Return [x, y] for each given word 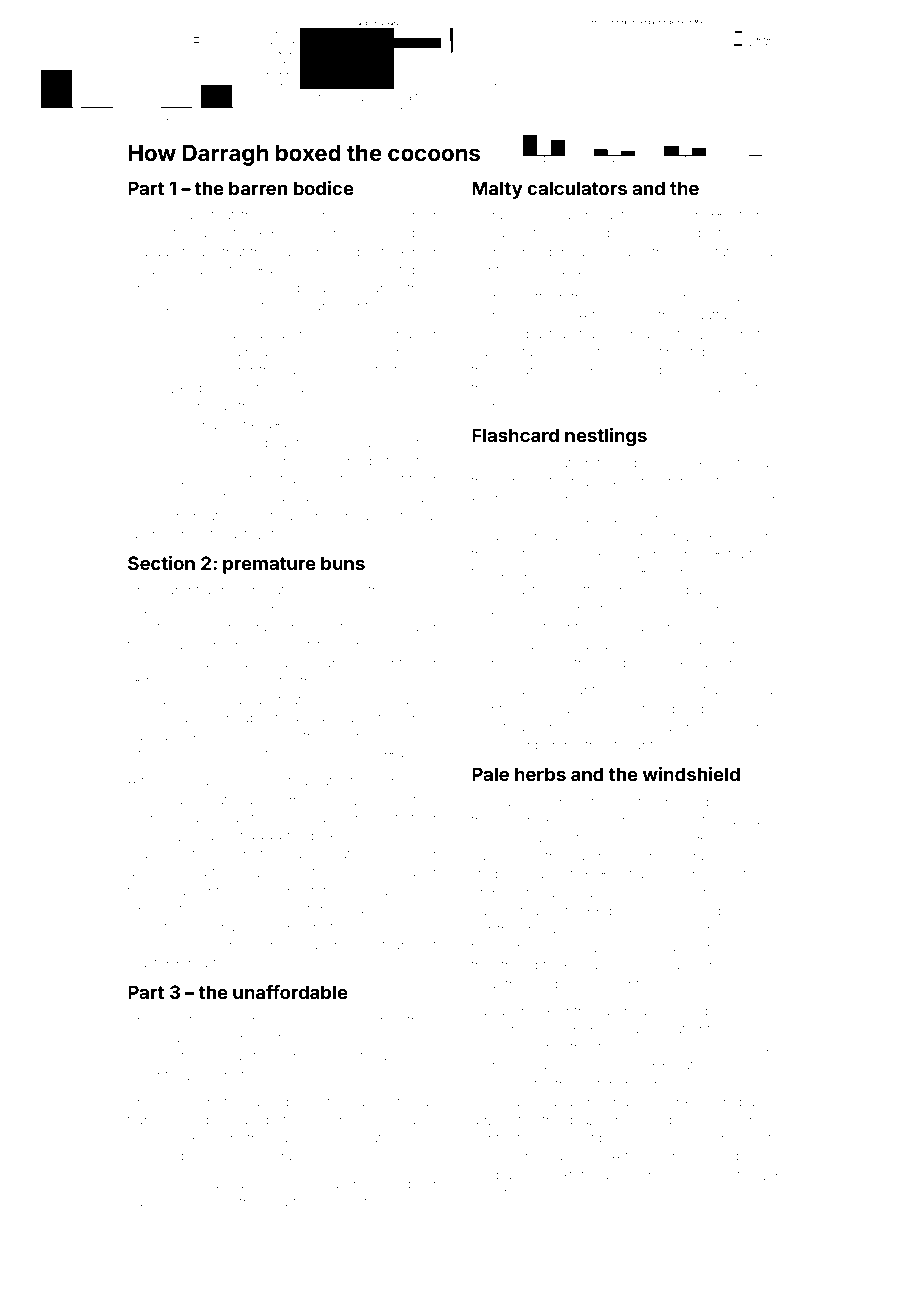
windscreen [642, 590]
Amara [220, 699]
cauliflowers [166, 1201]
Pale [490, 774]
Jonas [631, 627]
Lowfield [408, 478]
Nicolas [152, 305]
